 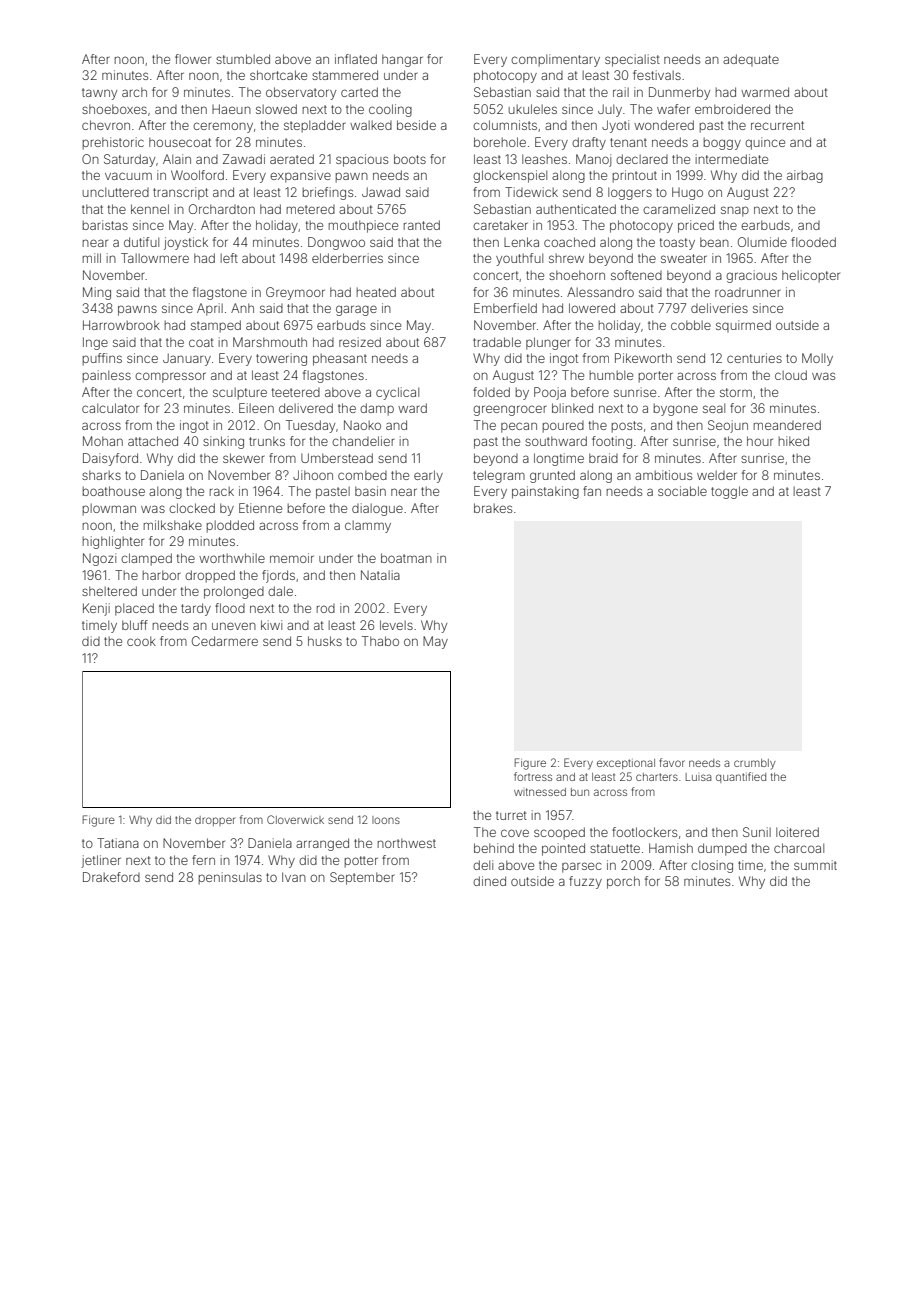 I want to click on sheltered, so click(x=109, y=591).
